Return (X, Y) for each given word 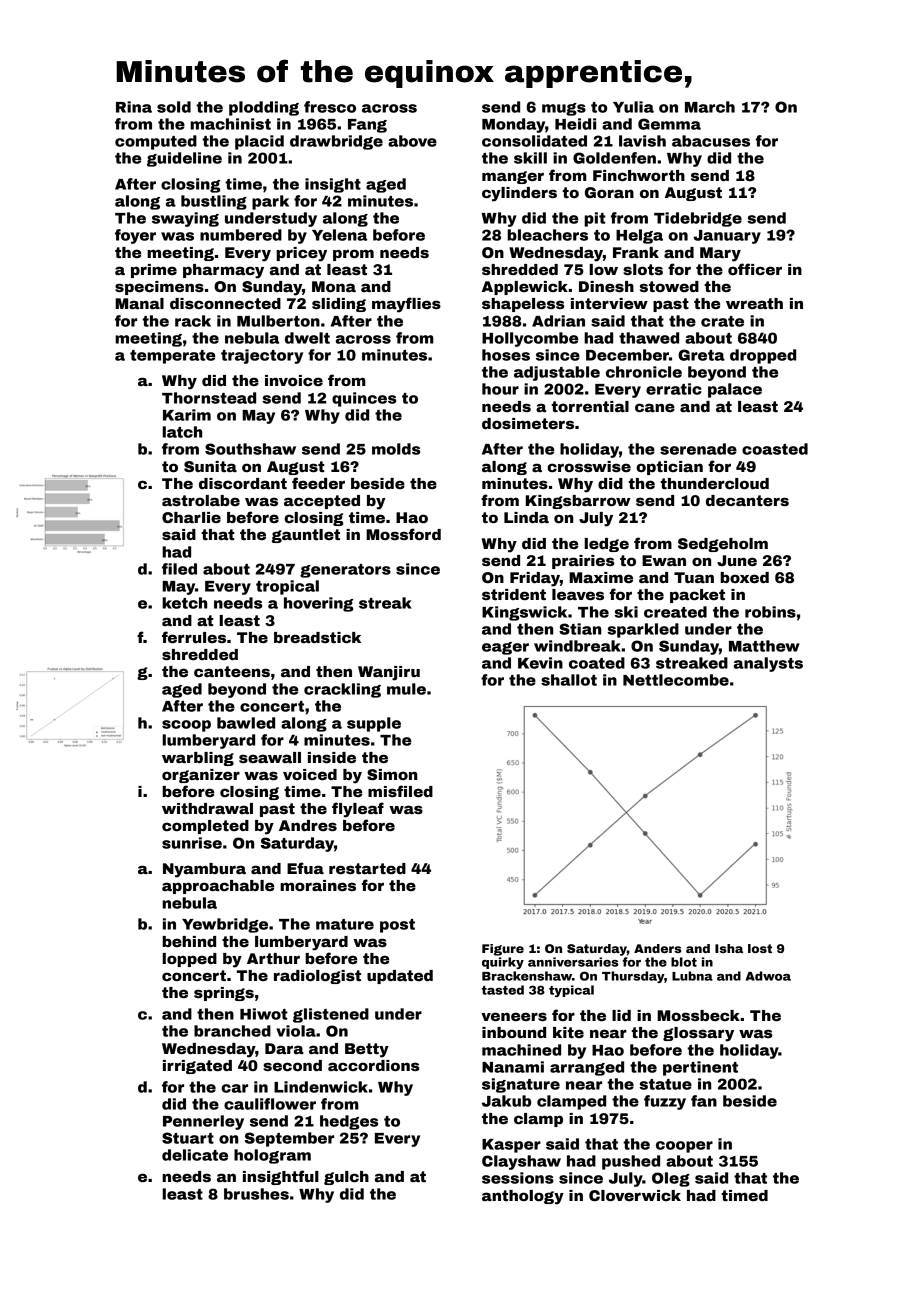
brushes (256, 1194)
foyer (135, 236)
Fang (367, 126)
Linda (526, 517)
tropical (287, 587)
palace (735, 390)
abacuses (711, 141)
